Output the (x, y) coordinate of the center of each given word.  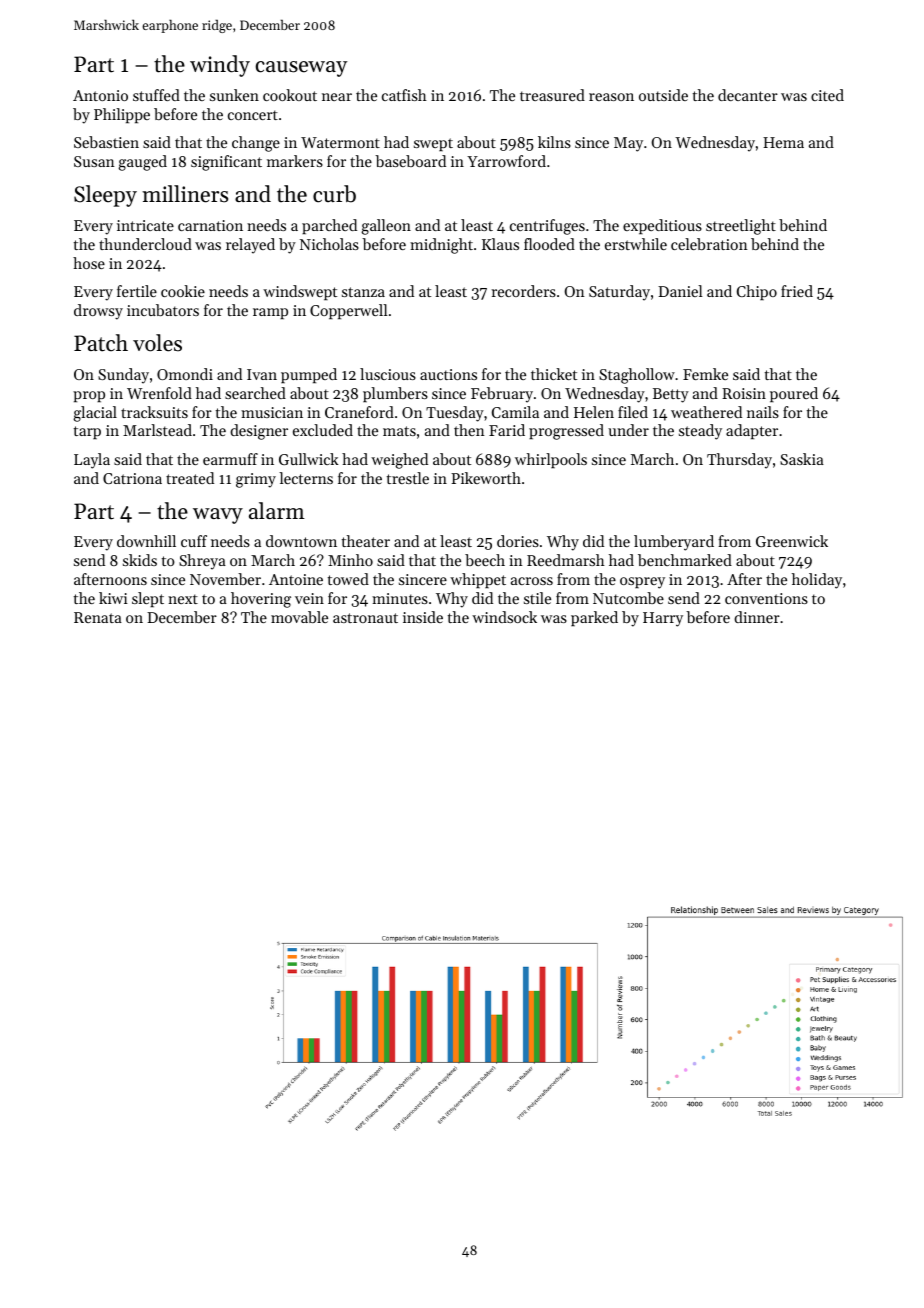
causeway (301, 69)
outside (663, 95)
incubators (163, 310)
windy (220, 66)
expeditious (662, 226)
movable (299, 617)
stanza (363, 292)
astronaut (365, 618)
